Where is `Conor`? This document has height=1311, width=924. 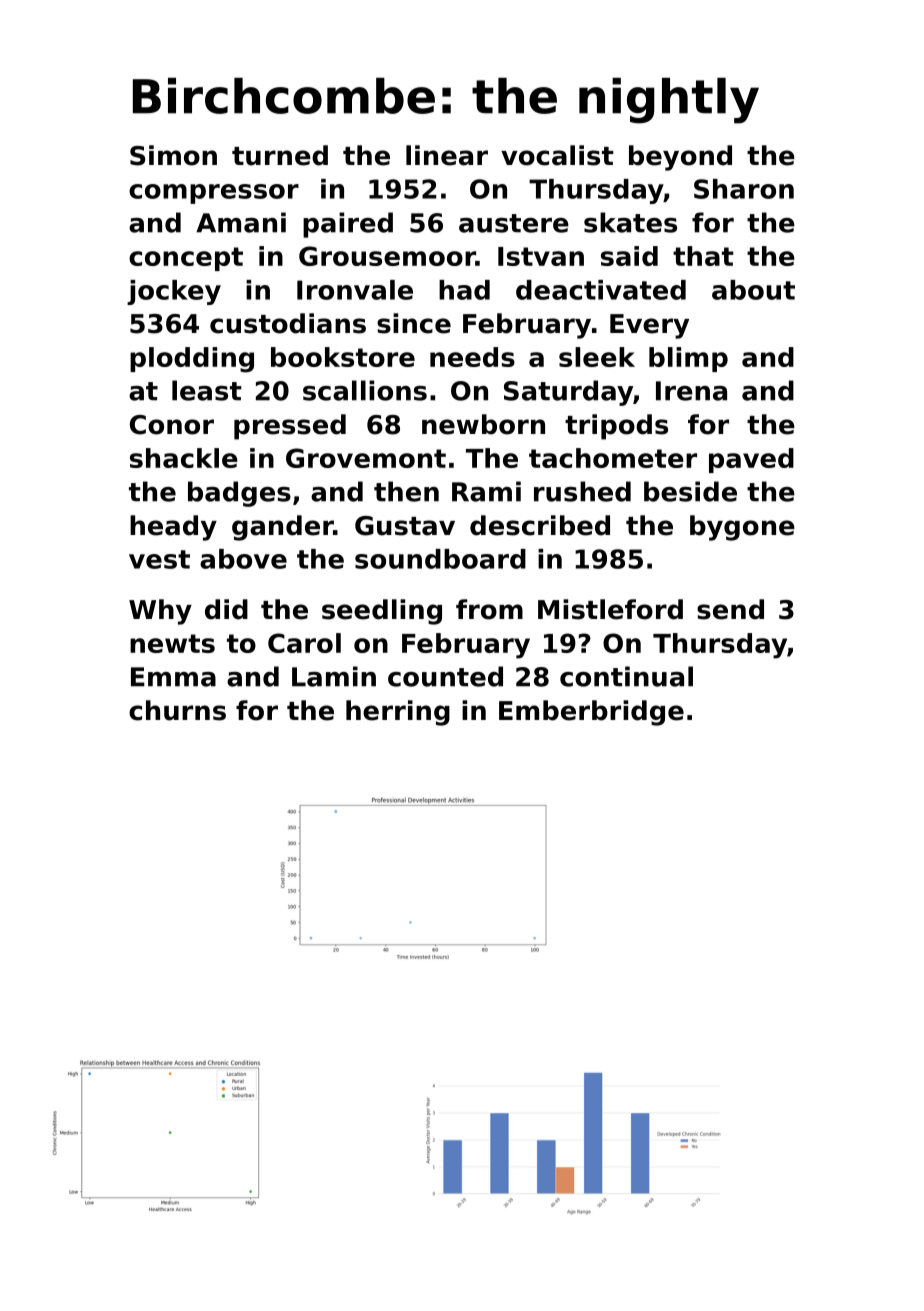
Conor is located at coordinates (172, 425).
